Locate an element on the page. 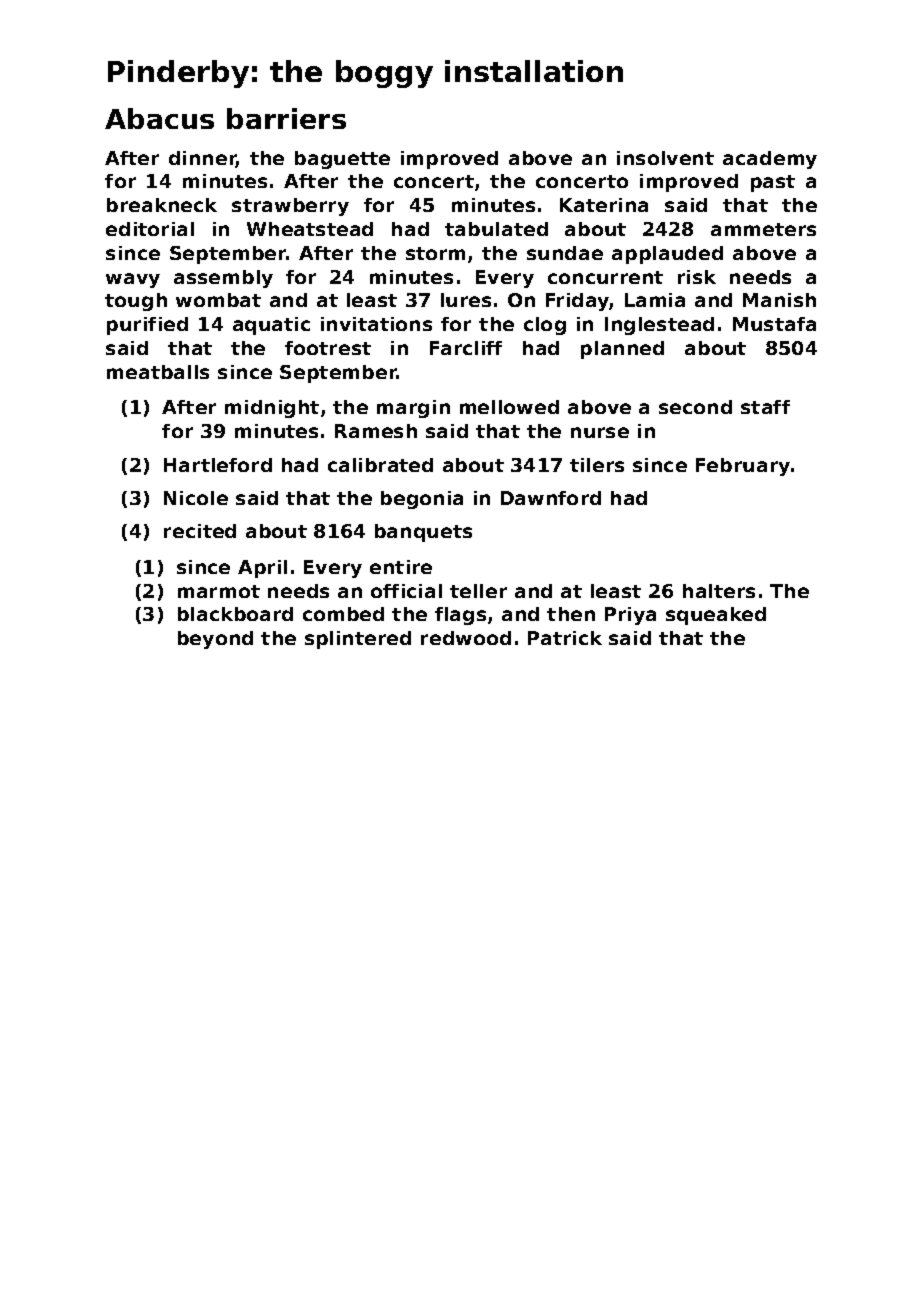 The image size is (924, 1308). February is located at coordinates (743, 467).
